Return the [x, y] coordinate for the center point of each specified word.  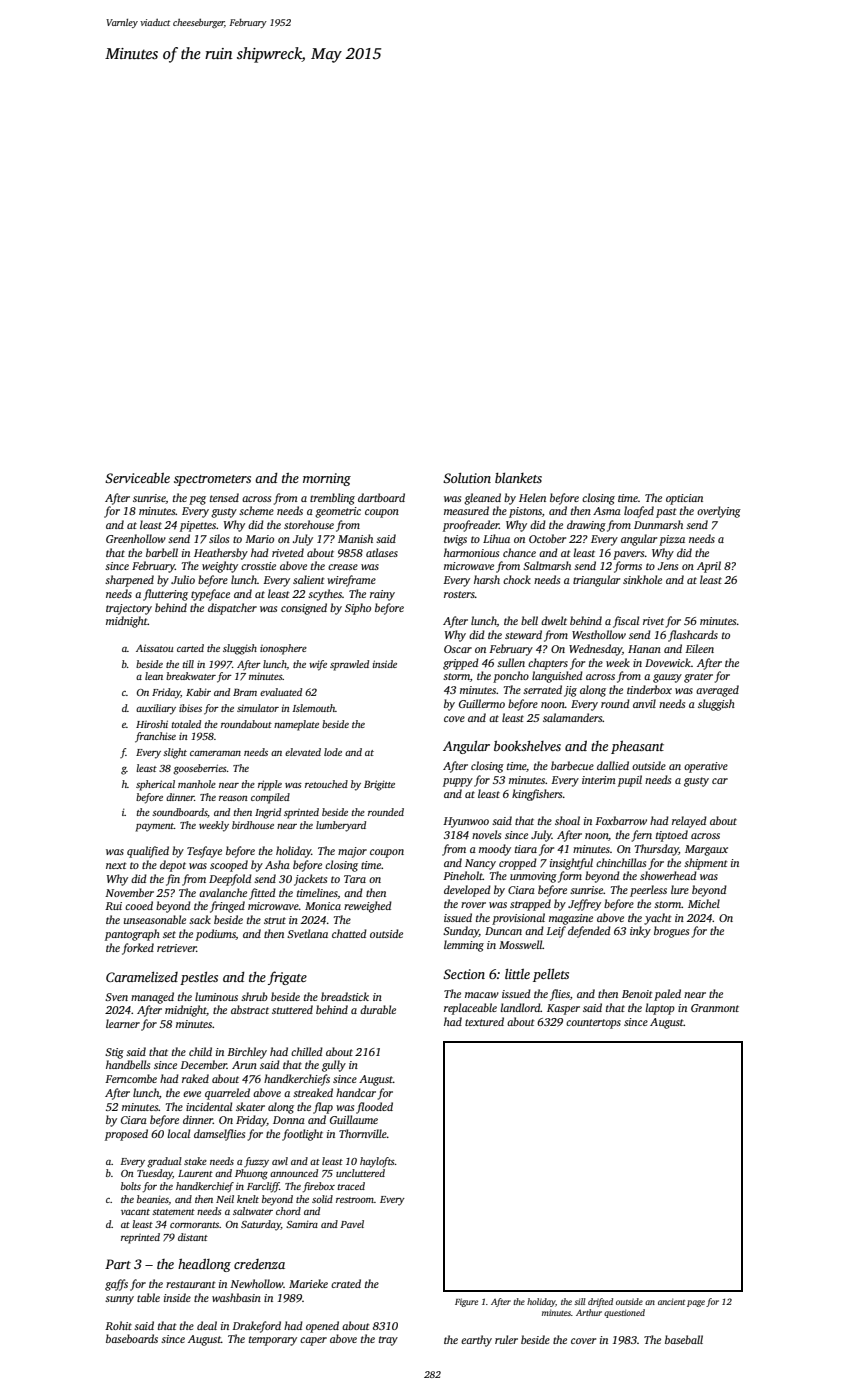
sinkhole [642, 579]
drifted [600, 1302]
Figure [466, 1302]
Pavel [352, 1224]
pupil [630, 781]
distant [193, 1237]
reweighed [368, 907]
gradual [164, 1162]
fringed [227, 907]
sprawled [349, 665]
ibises [190, 708]
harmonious [471, 552]
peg [197, 500]
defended [589, 932]
